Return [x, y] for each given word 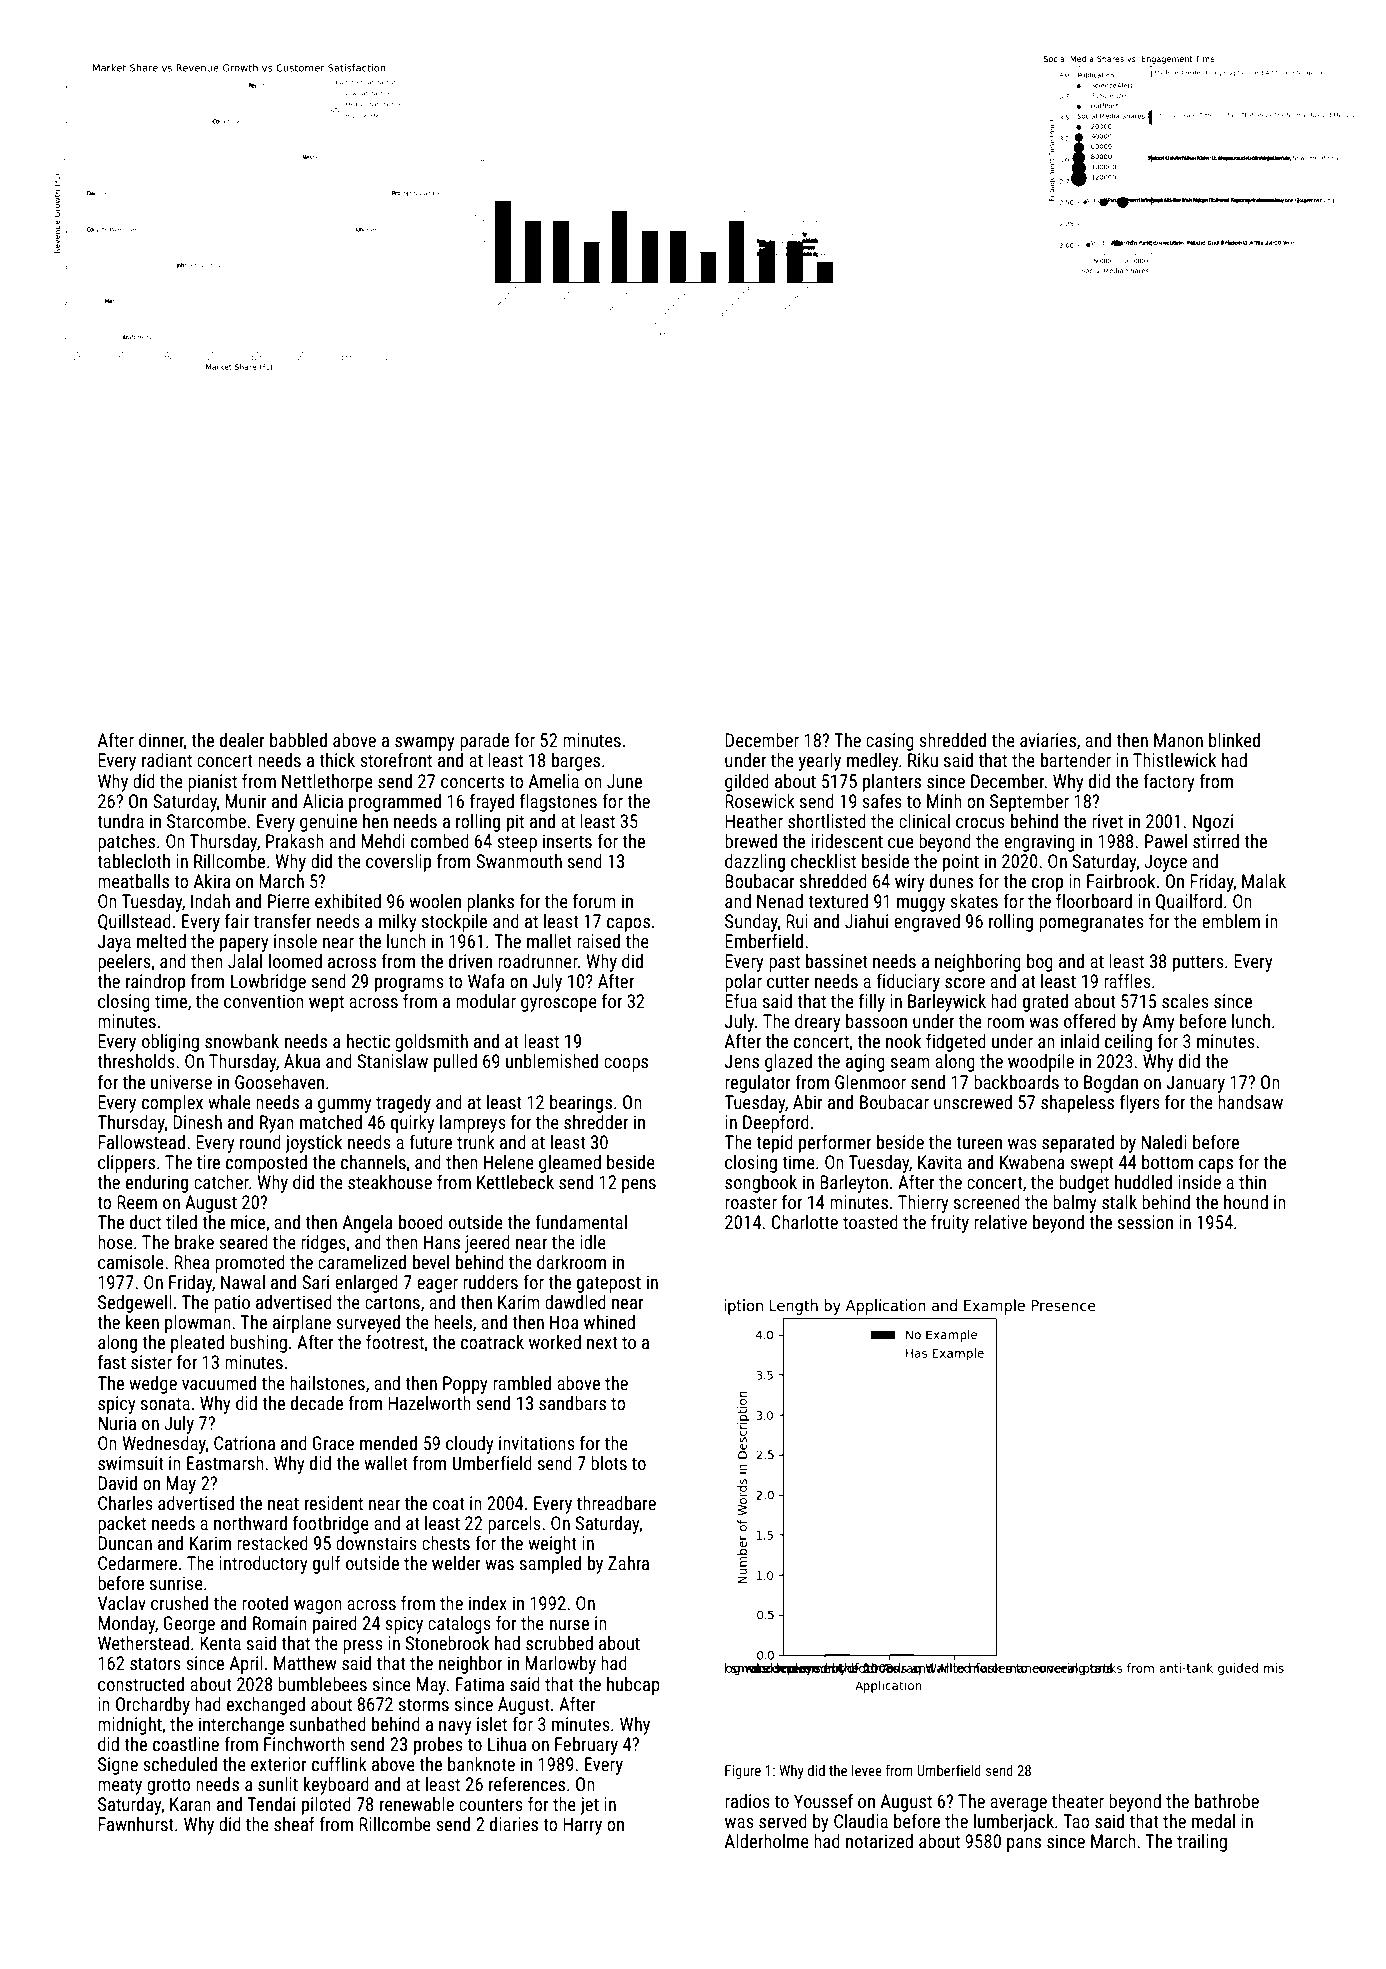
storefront [396, 759]
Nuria [117, 1423]
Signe [118, 1766]
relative [1000, 1222]
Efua [741, 1000]
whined [609, 1322]
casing [890, 742]
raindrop [155, 983]
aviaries [1048, 740]
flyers [1140, 1104]
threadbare [616, 1503]
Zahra [628, 1563]
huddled [1143, 1182]
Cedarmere [137, 1563]
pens [639, 1186]
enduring [157, 1184]
